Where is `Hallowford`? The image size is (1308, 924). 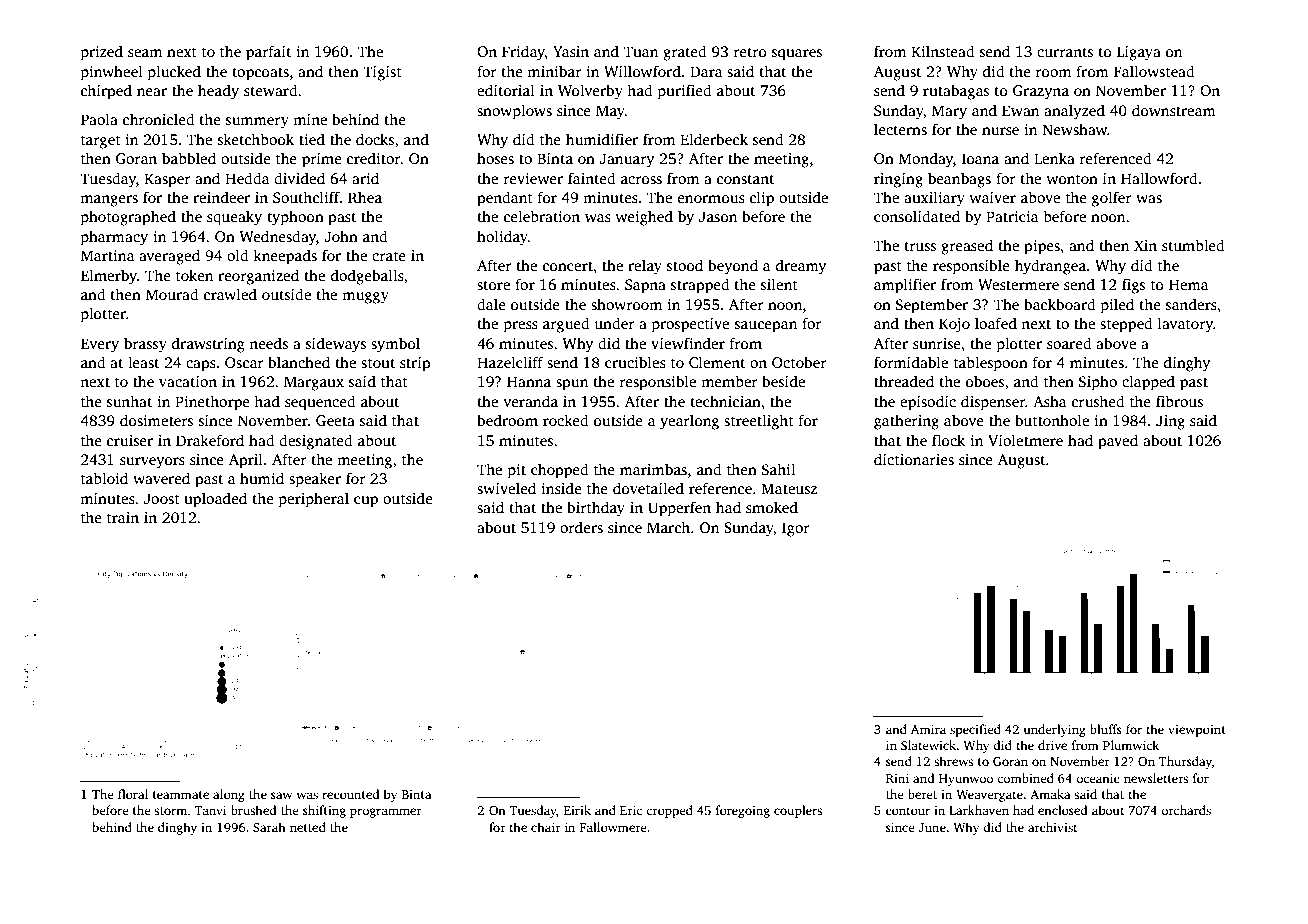
Hallowford is located at coordinates (1159, 178).
